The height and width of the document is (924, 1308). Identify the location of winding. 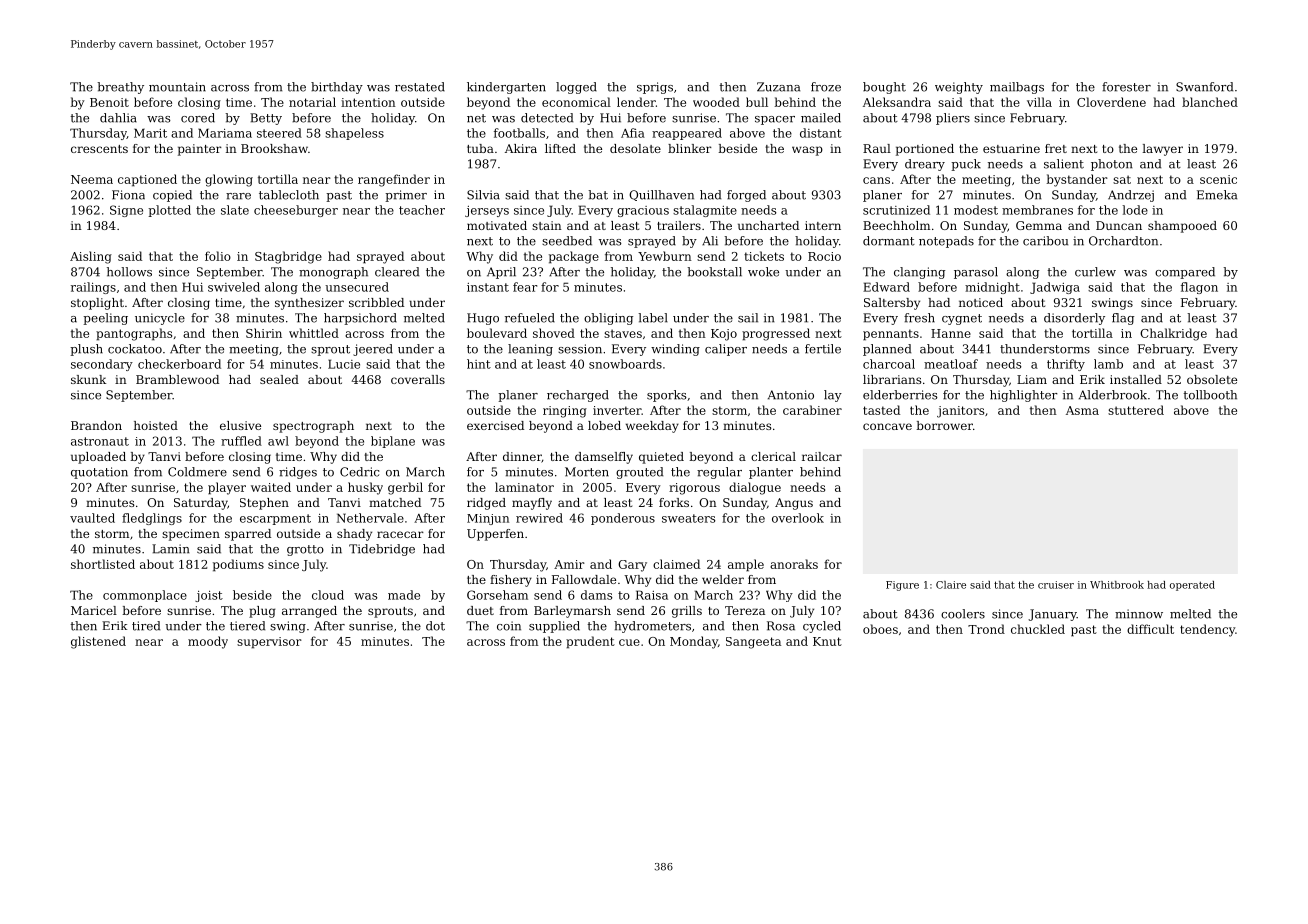
(675, 350).
